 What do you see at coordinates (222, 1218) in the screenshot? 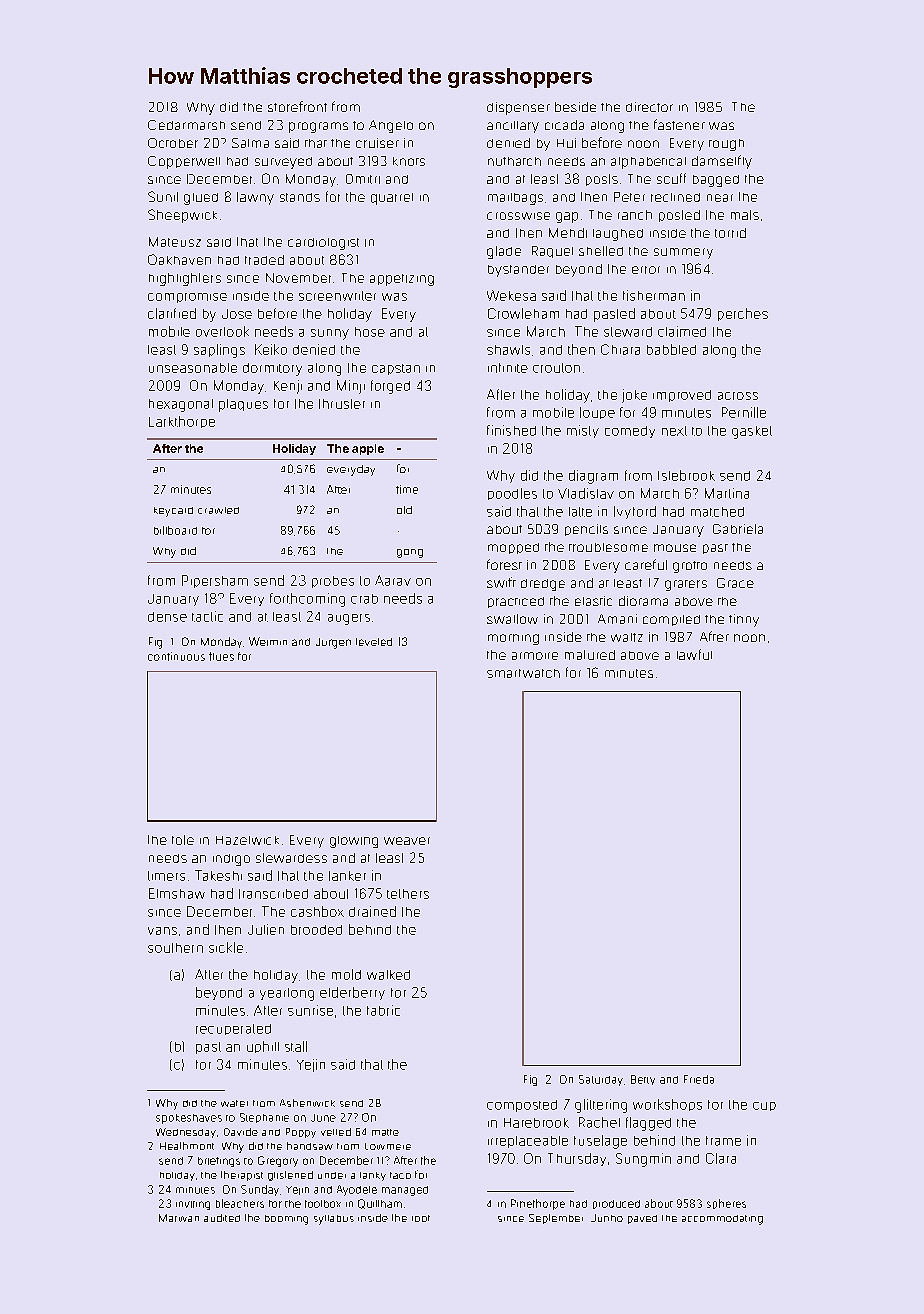
I see `audited` at bounding box center [222, 1218].
